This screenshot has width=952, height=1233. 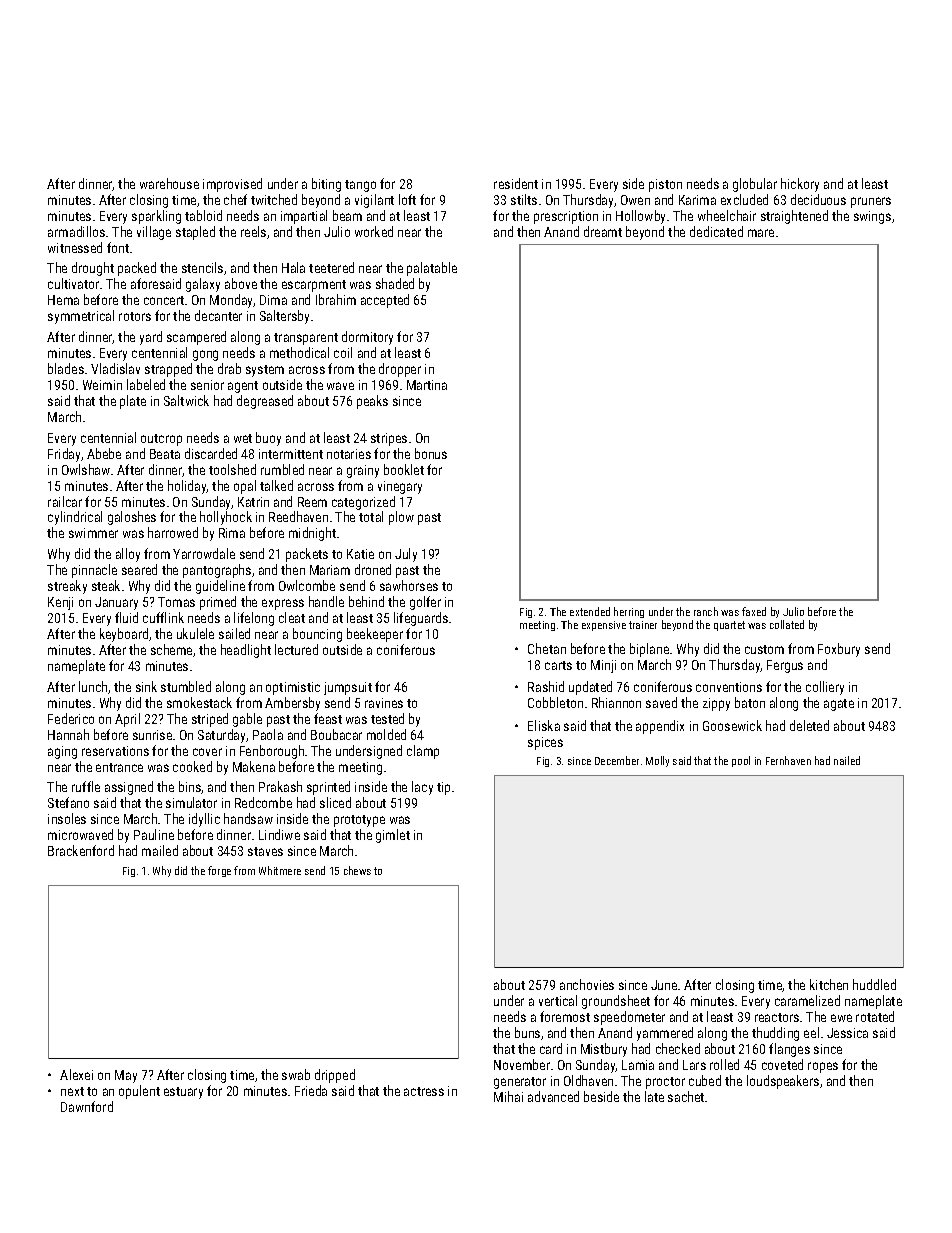 I want to click on faxed, so click(x=754, y=611).
